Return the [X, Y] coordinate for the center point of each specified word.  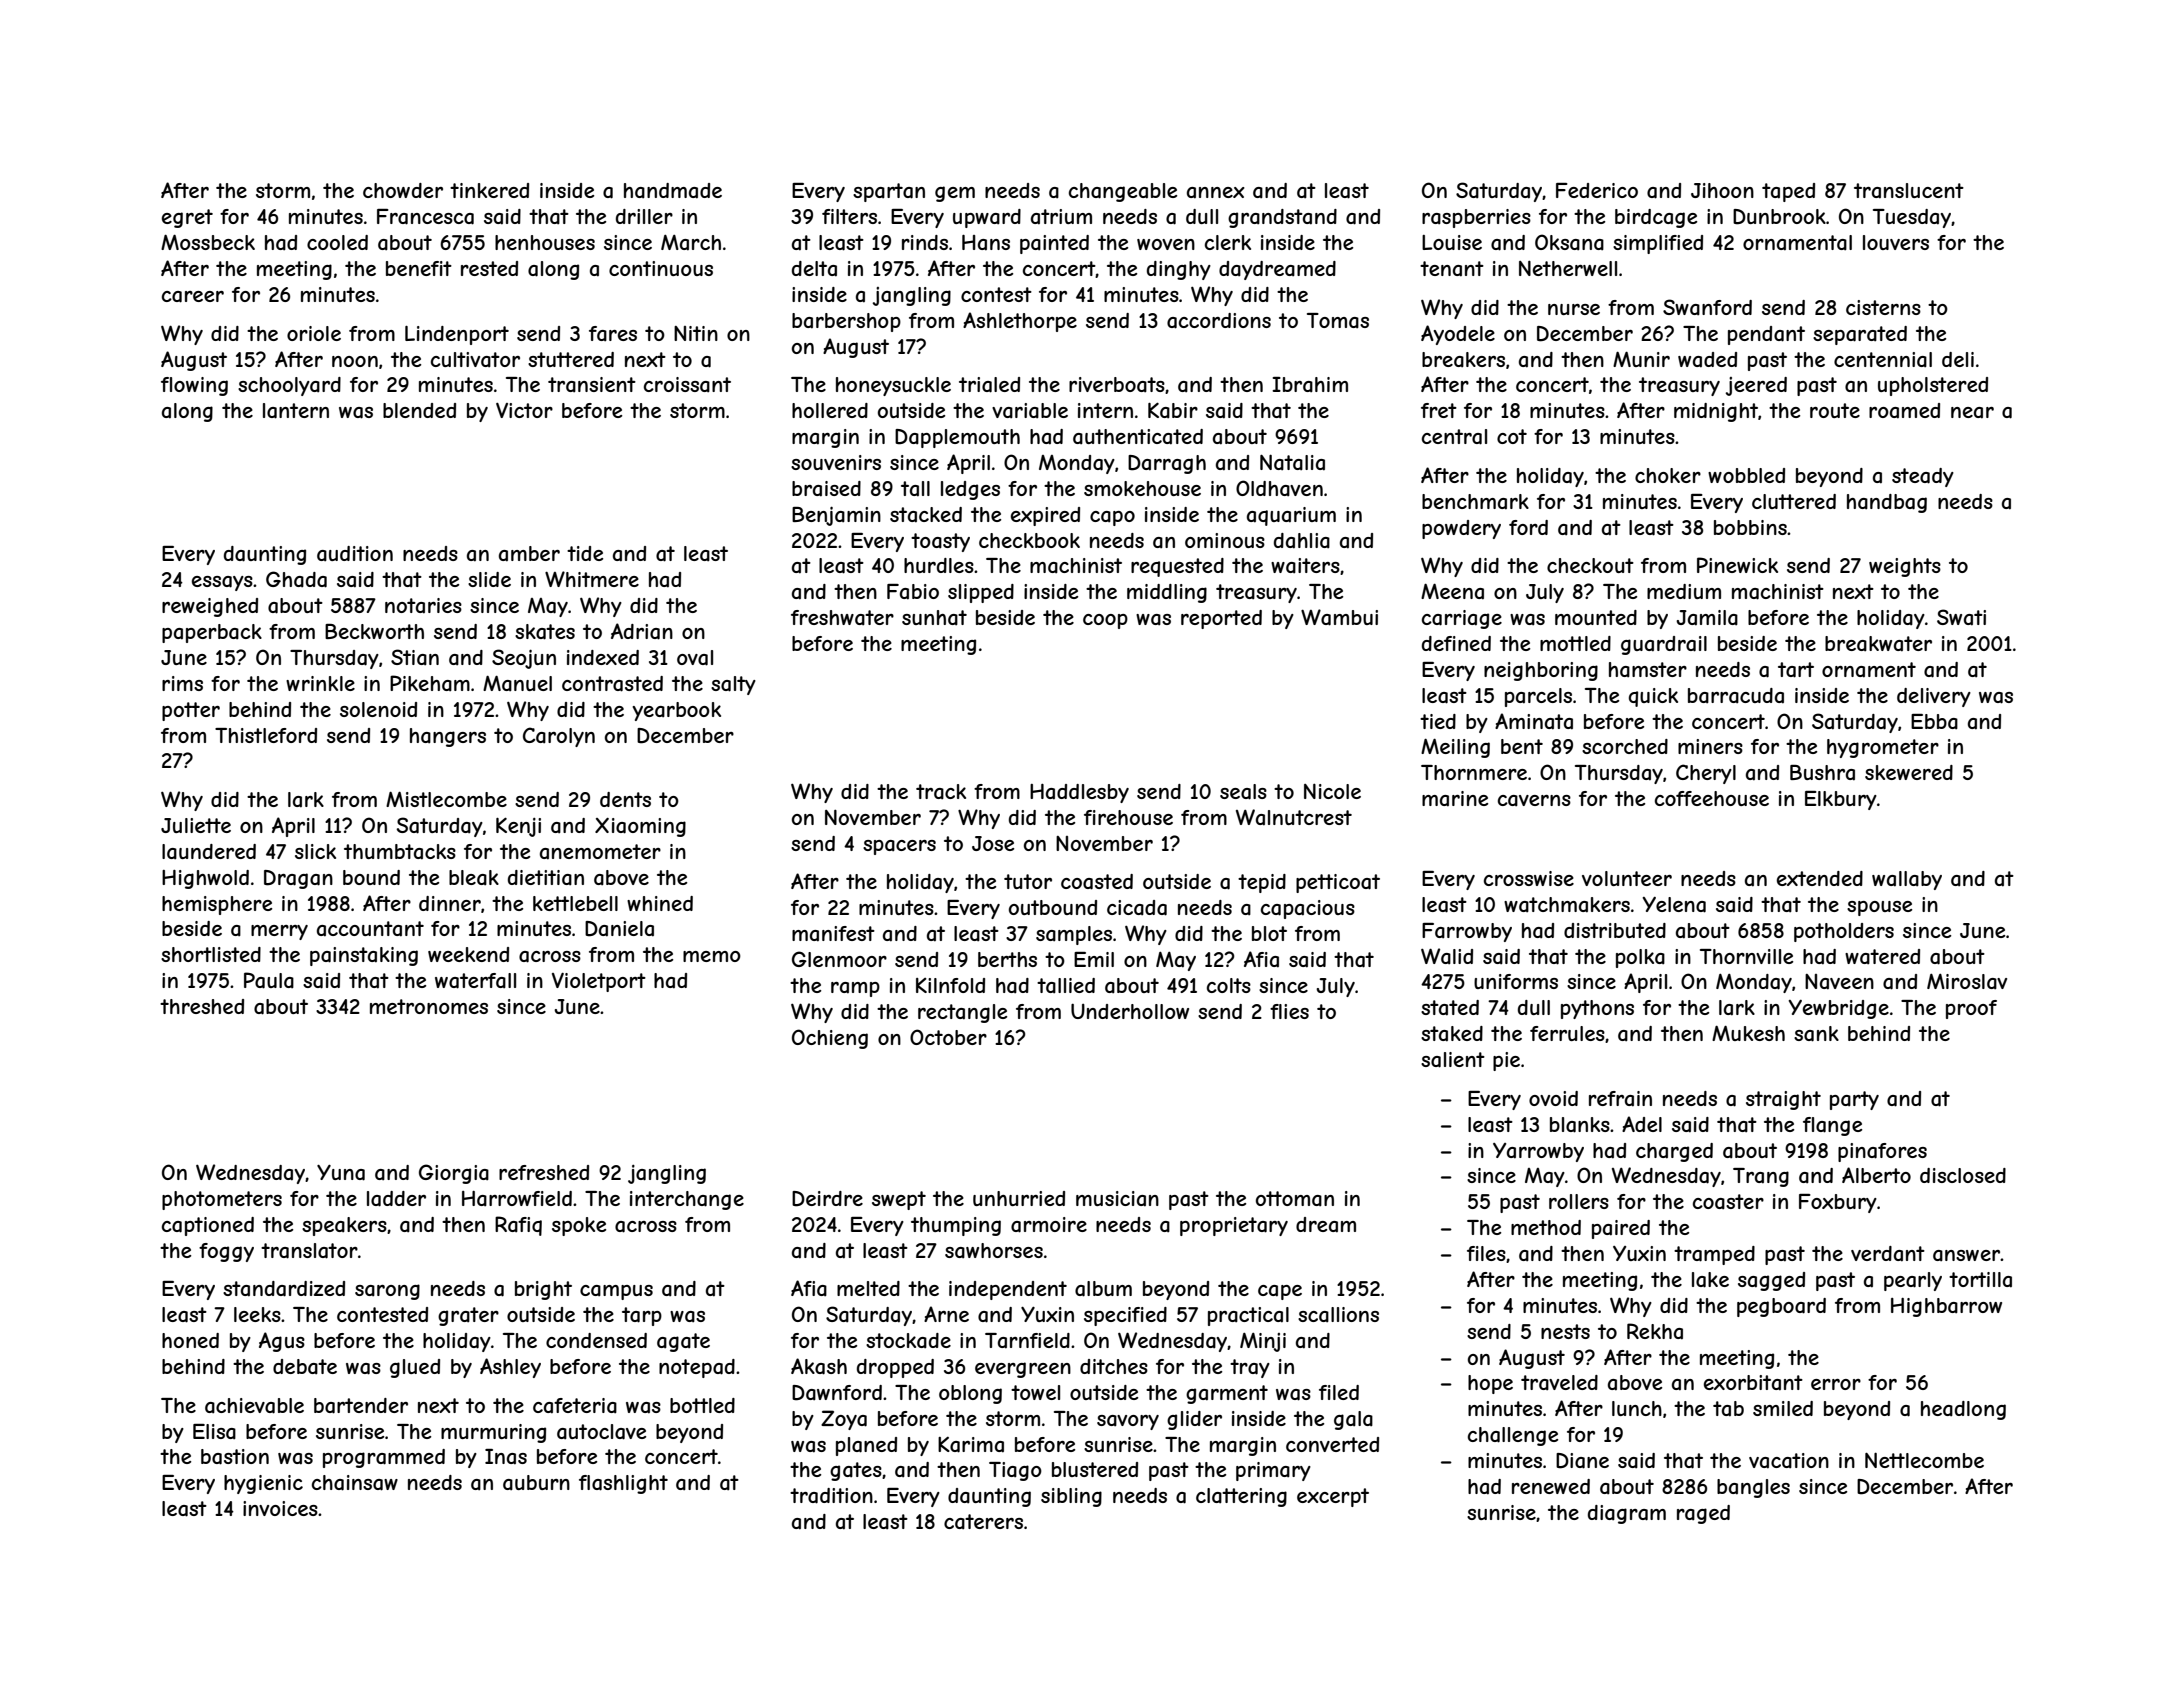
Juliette [196, 825]
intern [1105, 410]
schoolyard [289, 386]
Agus [282, 1342]
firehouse [1128, 817]
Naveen [1839, 982]
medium [1684, 591]
